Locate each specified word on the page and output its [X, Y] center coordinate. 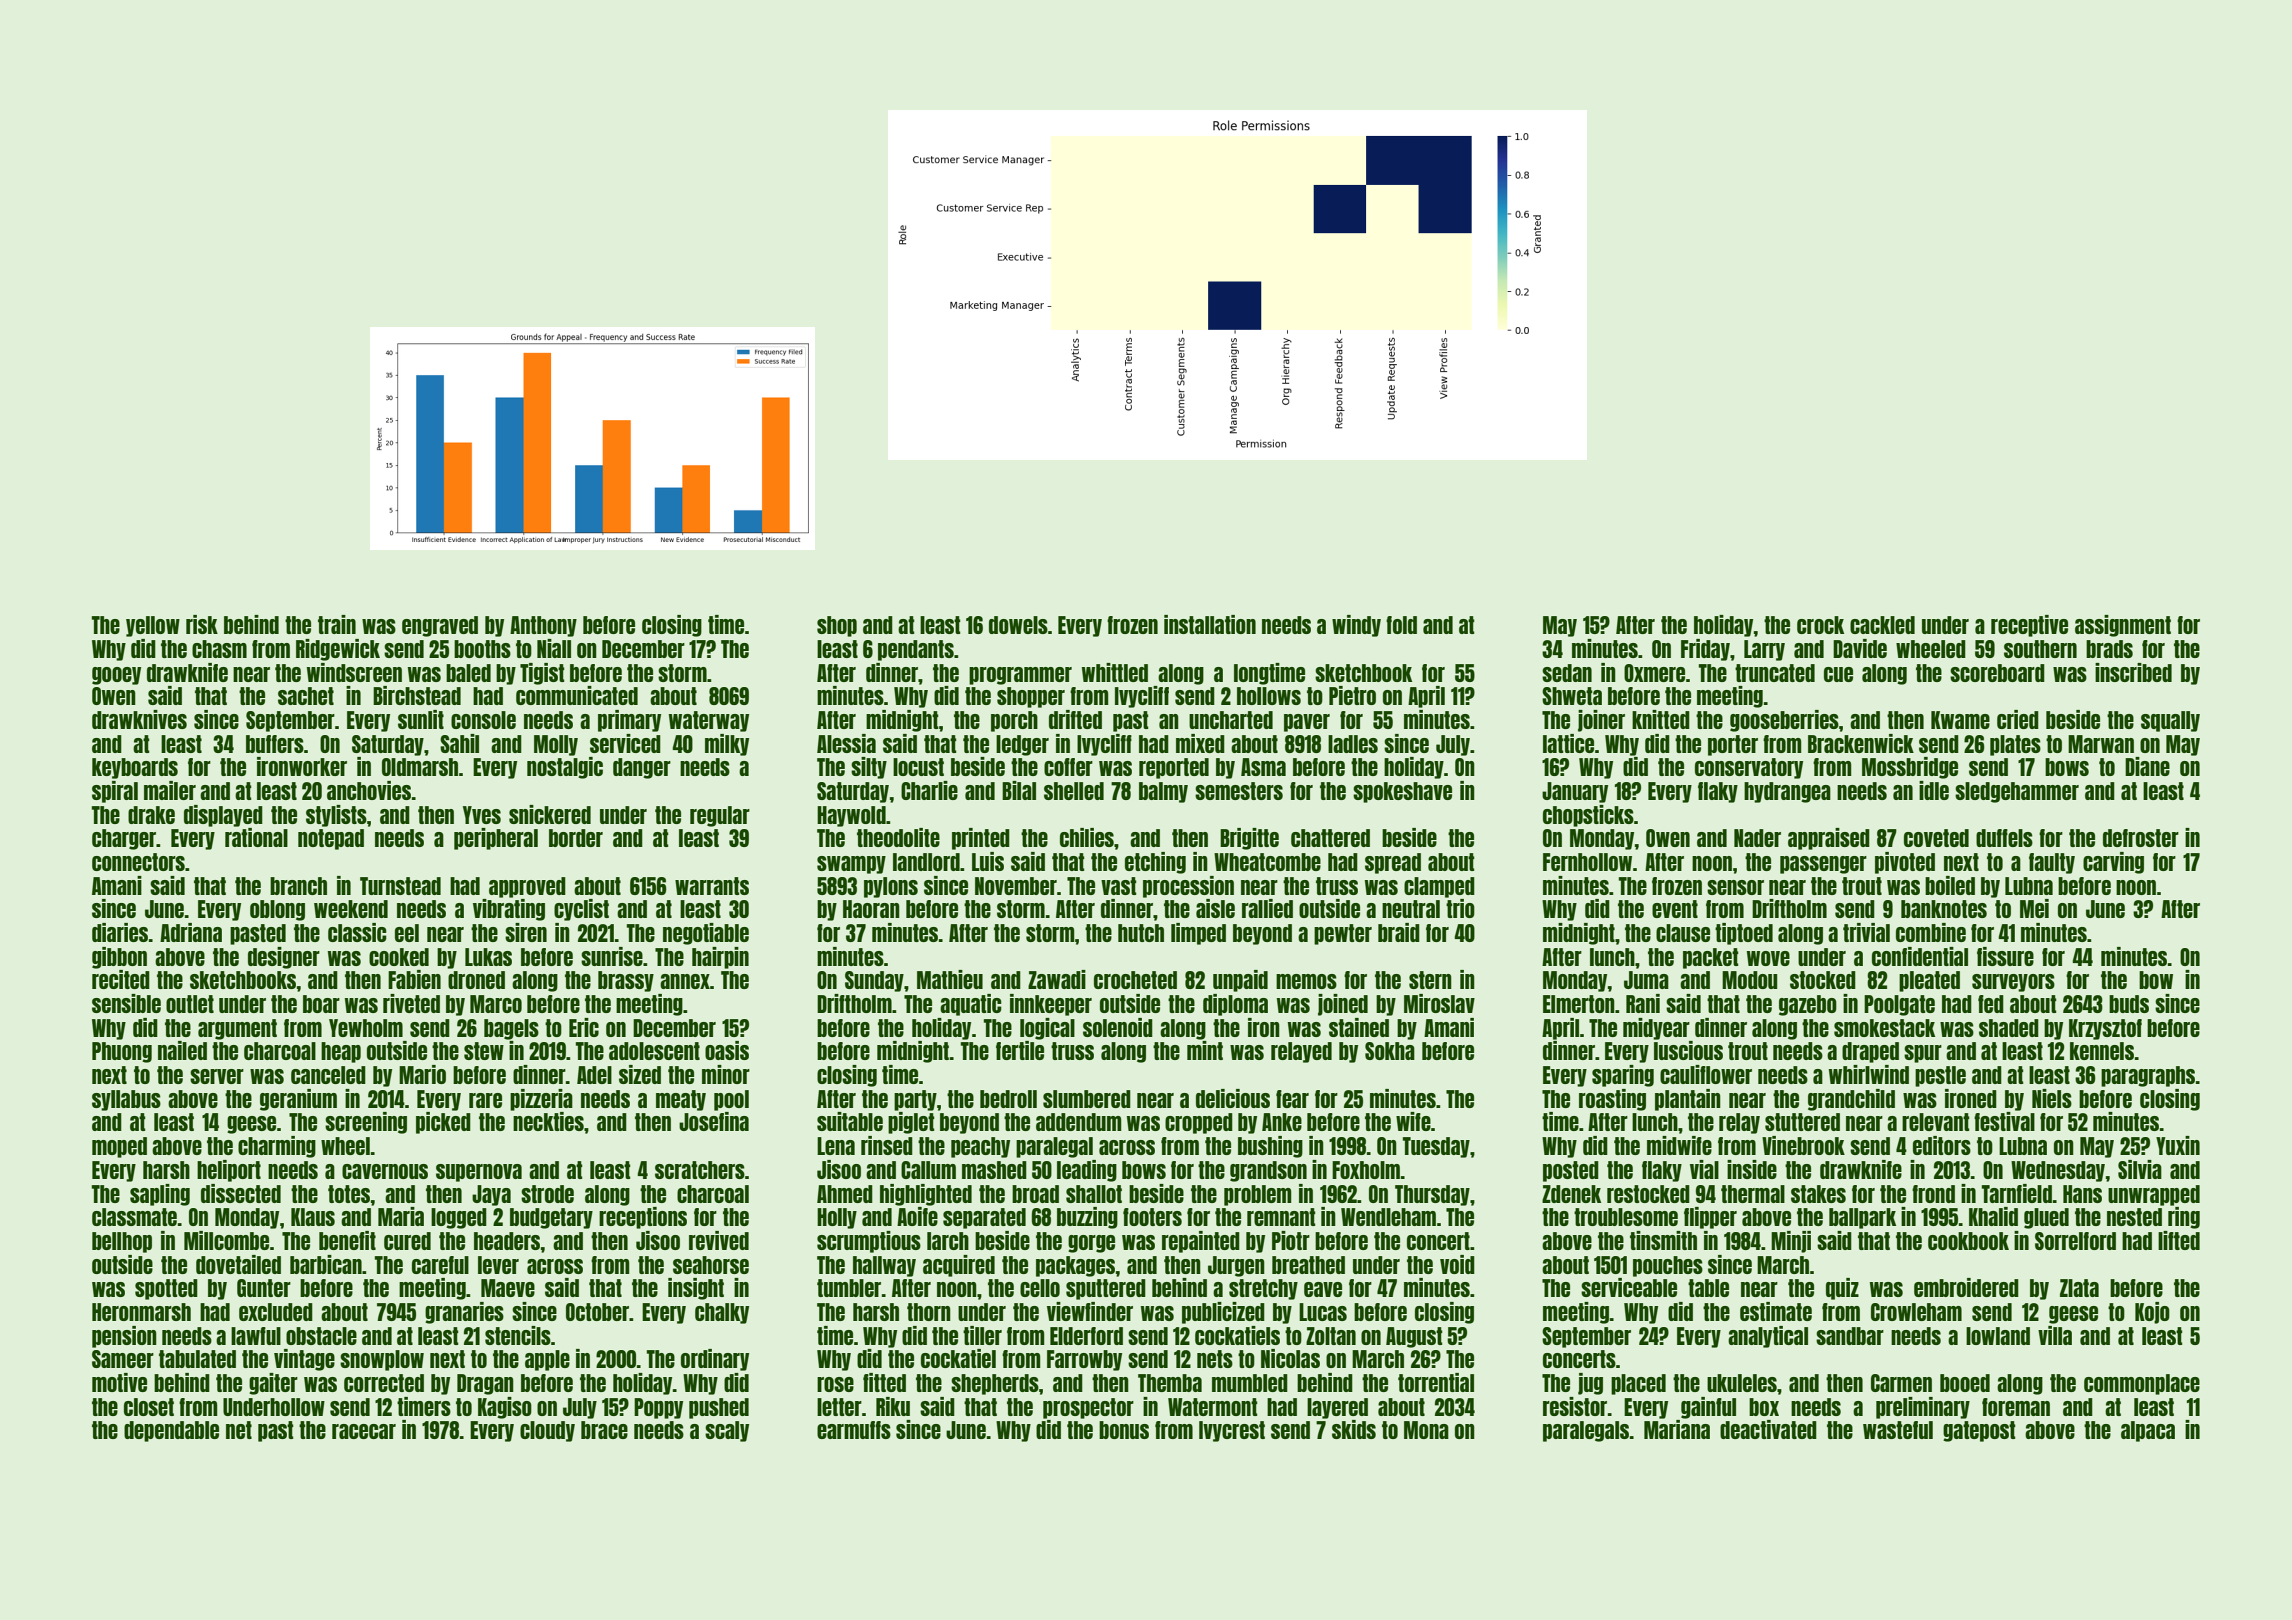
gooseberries [1784, 721]
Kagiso [505, 1408]
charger [124, 839]
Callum [928, 1170]
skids [1354, 1429]
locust [918, 767]
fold [1401, 625]
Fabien [414, 979]
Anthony [543, 626]
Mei [2034, 908]
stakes [1818, 1194]
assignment [2123, 626]
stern [1430, 980]
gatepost [1979, 1431]
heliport [229, 1171]
